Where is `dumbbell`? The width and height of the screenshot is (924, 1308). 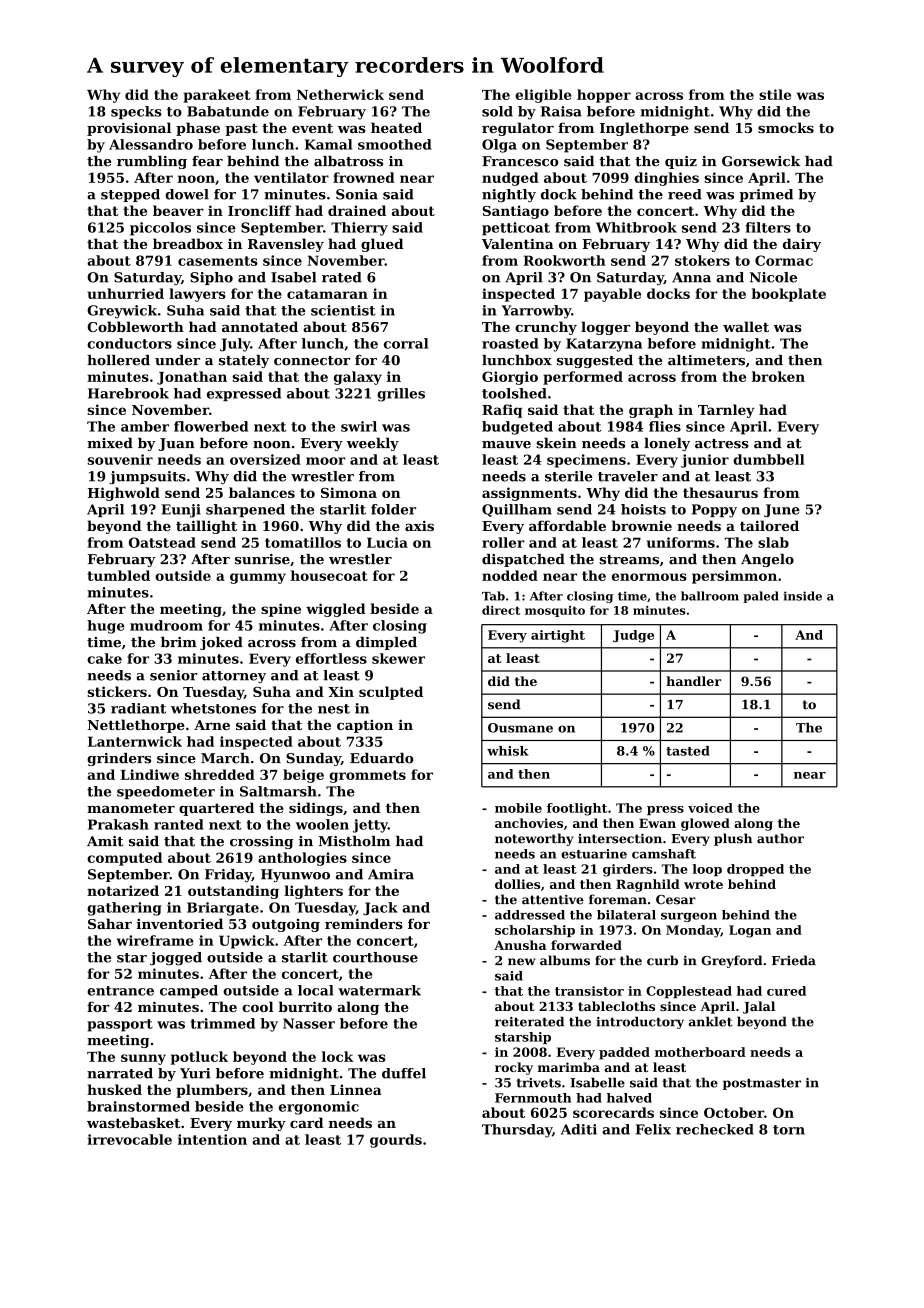 dumbbell is located at coordinates (769, 459).
